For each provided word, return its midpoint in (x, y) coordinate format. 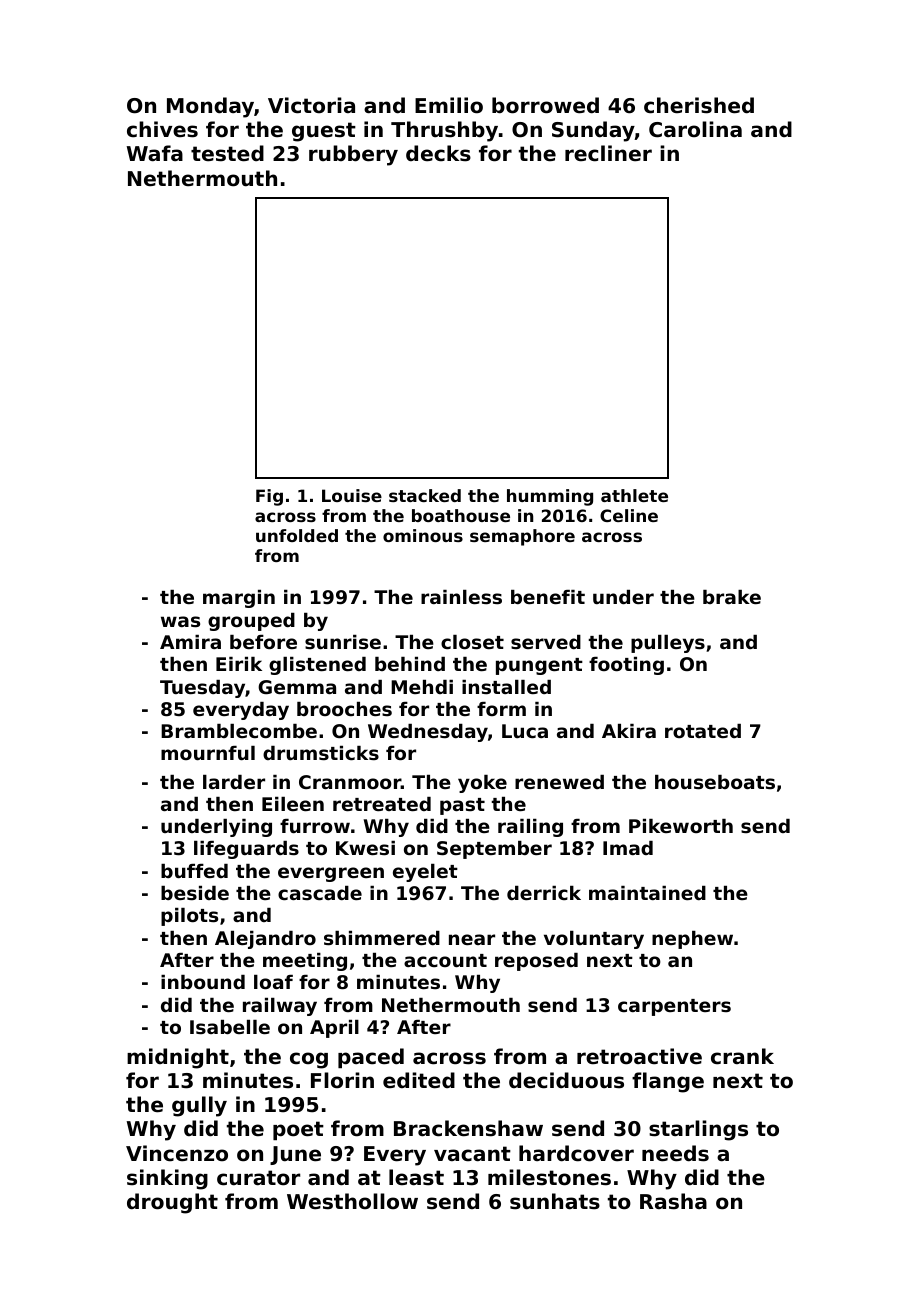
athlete (634, 495)
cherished (699, 105)
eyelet (425, 873)
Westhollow (352, 1201)
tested (227, 153)
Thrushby (444, 131)
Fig (269, 497)
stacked (425, 495)
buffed (194, 871)
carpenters (674, 1007)
